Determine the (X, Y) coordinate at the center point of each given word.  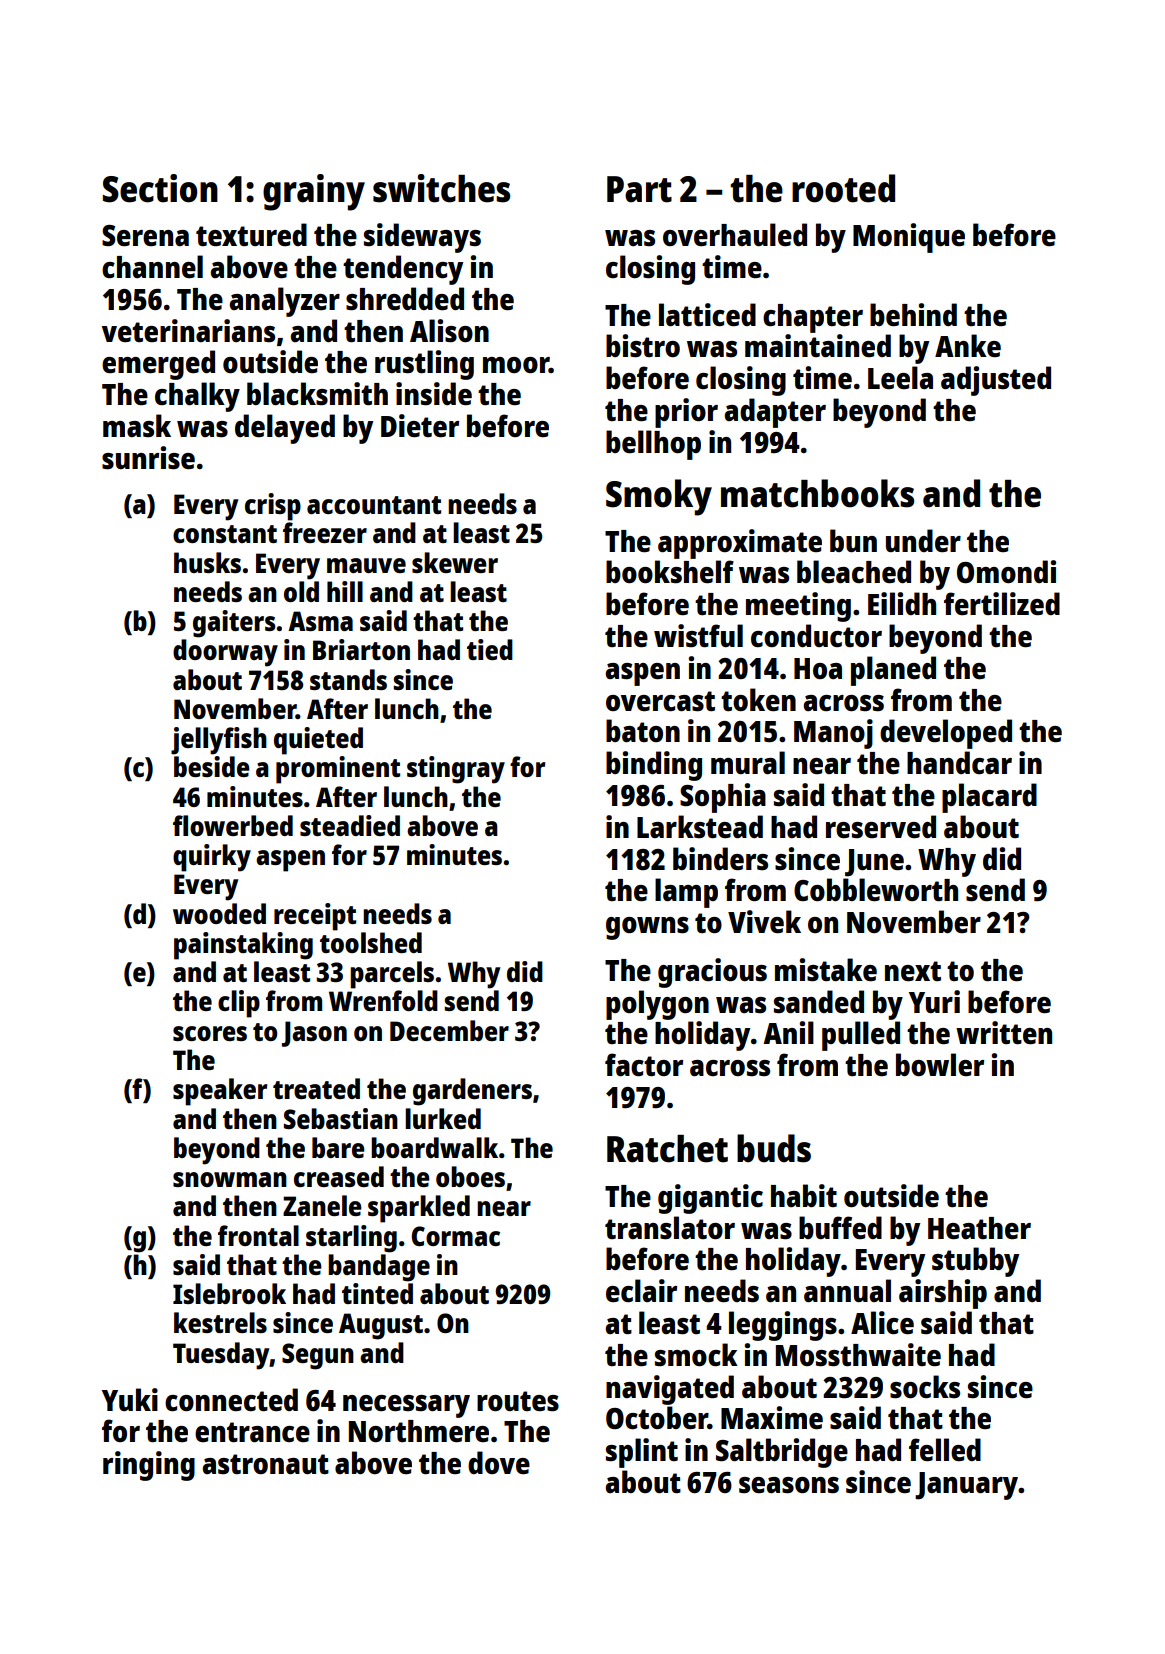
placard (989, 798)
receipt (315, 917)
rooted (843, 188)
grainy (314, 192)
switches (441, 188)
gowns (647, 928)
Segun (318, 1356)
